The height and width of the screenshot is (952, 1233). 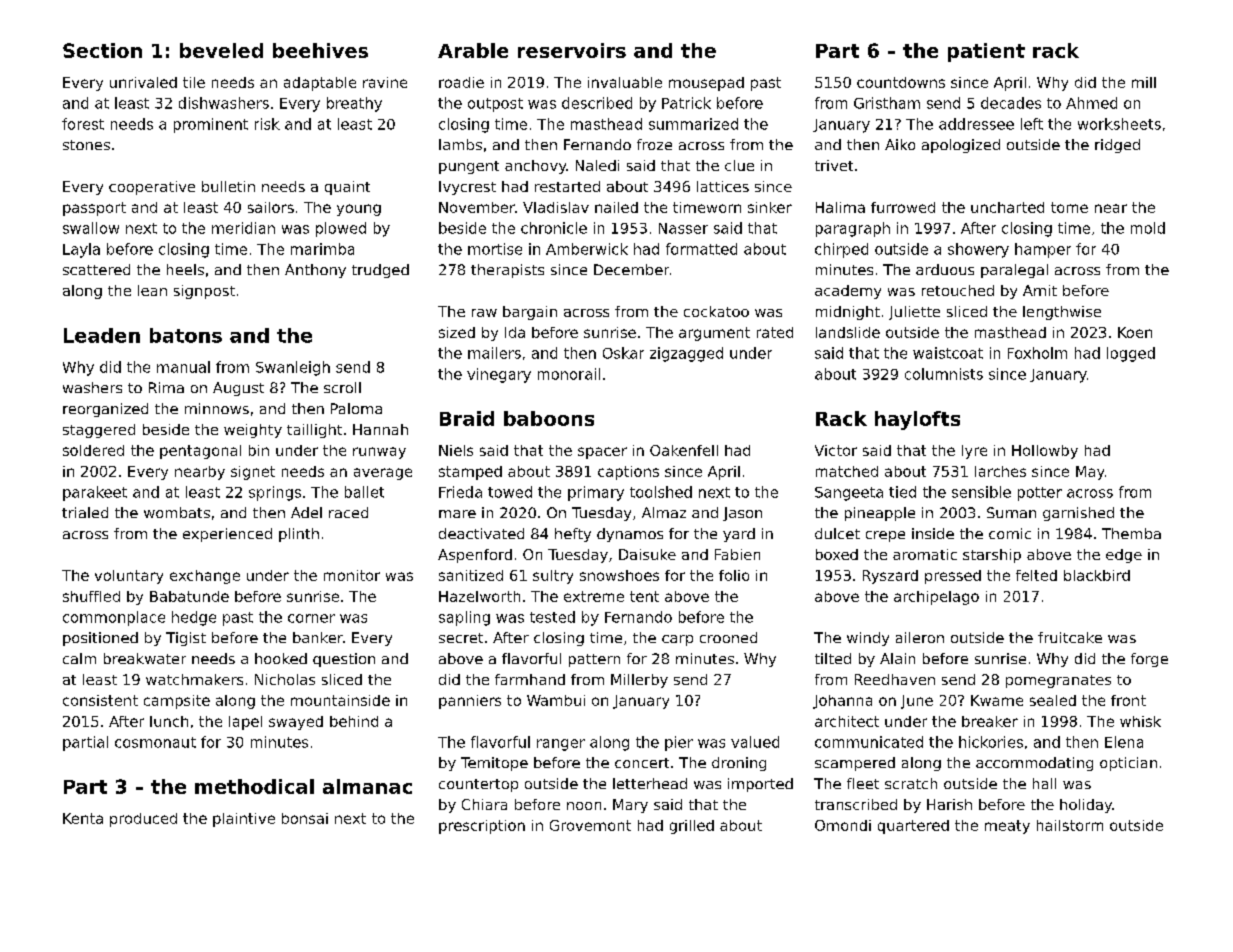 What do you see at coordinates (914, 313) in the screenshot?
I see `Juliette` at bounding box center [914, 313].
